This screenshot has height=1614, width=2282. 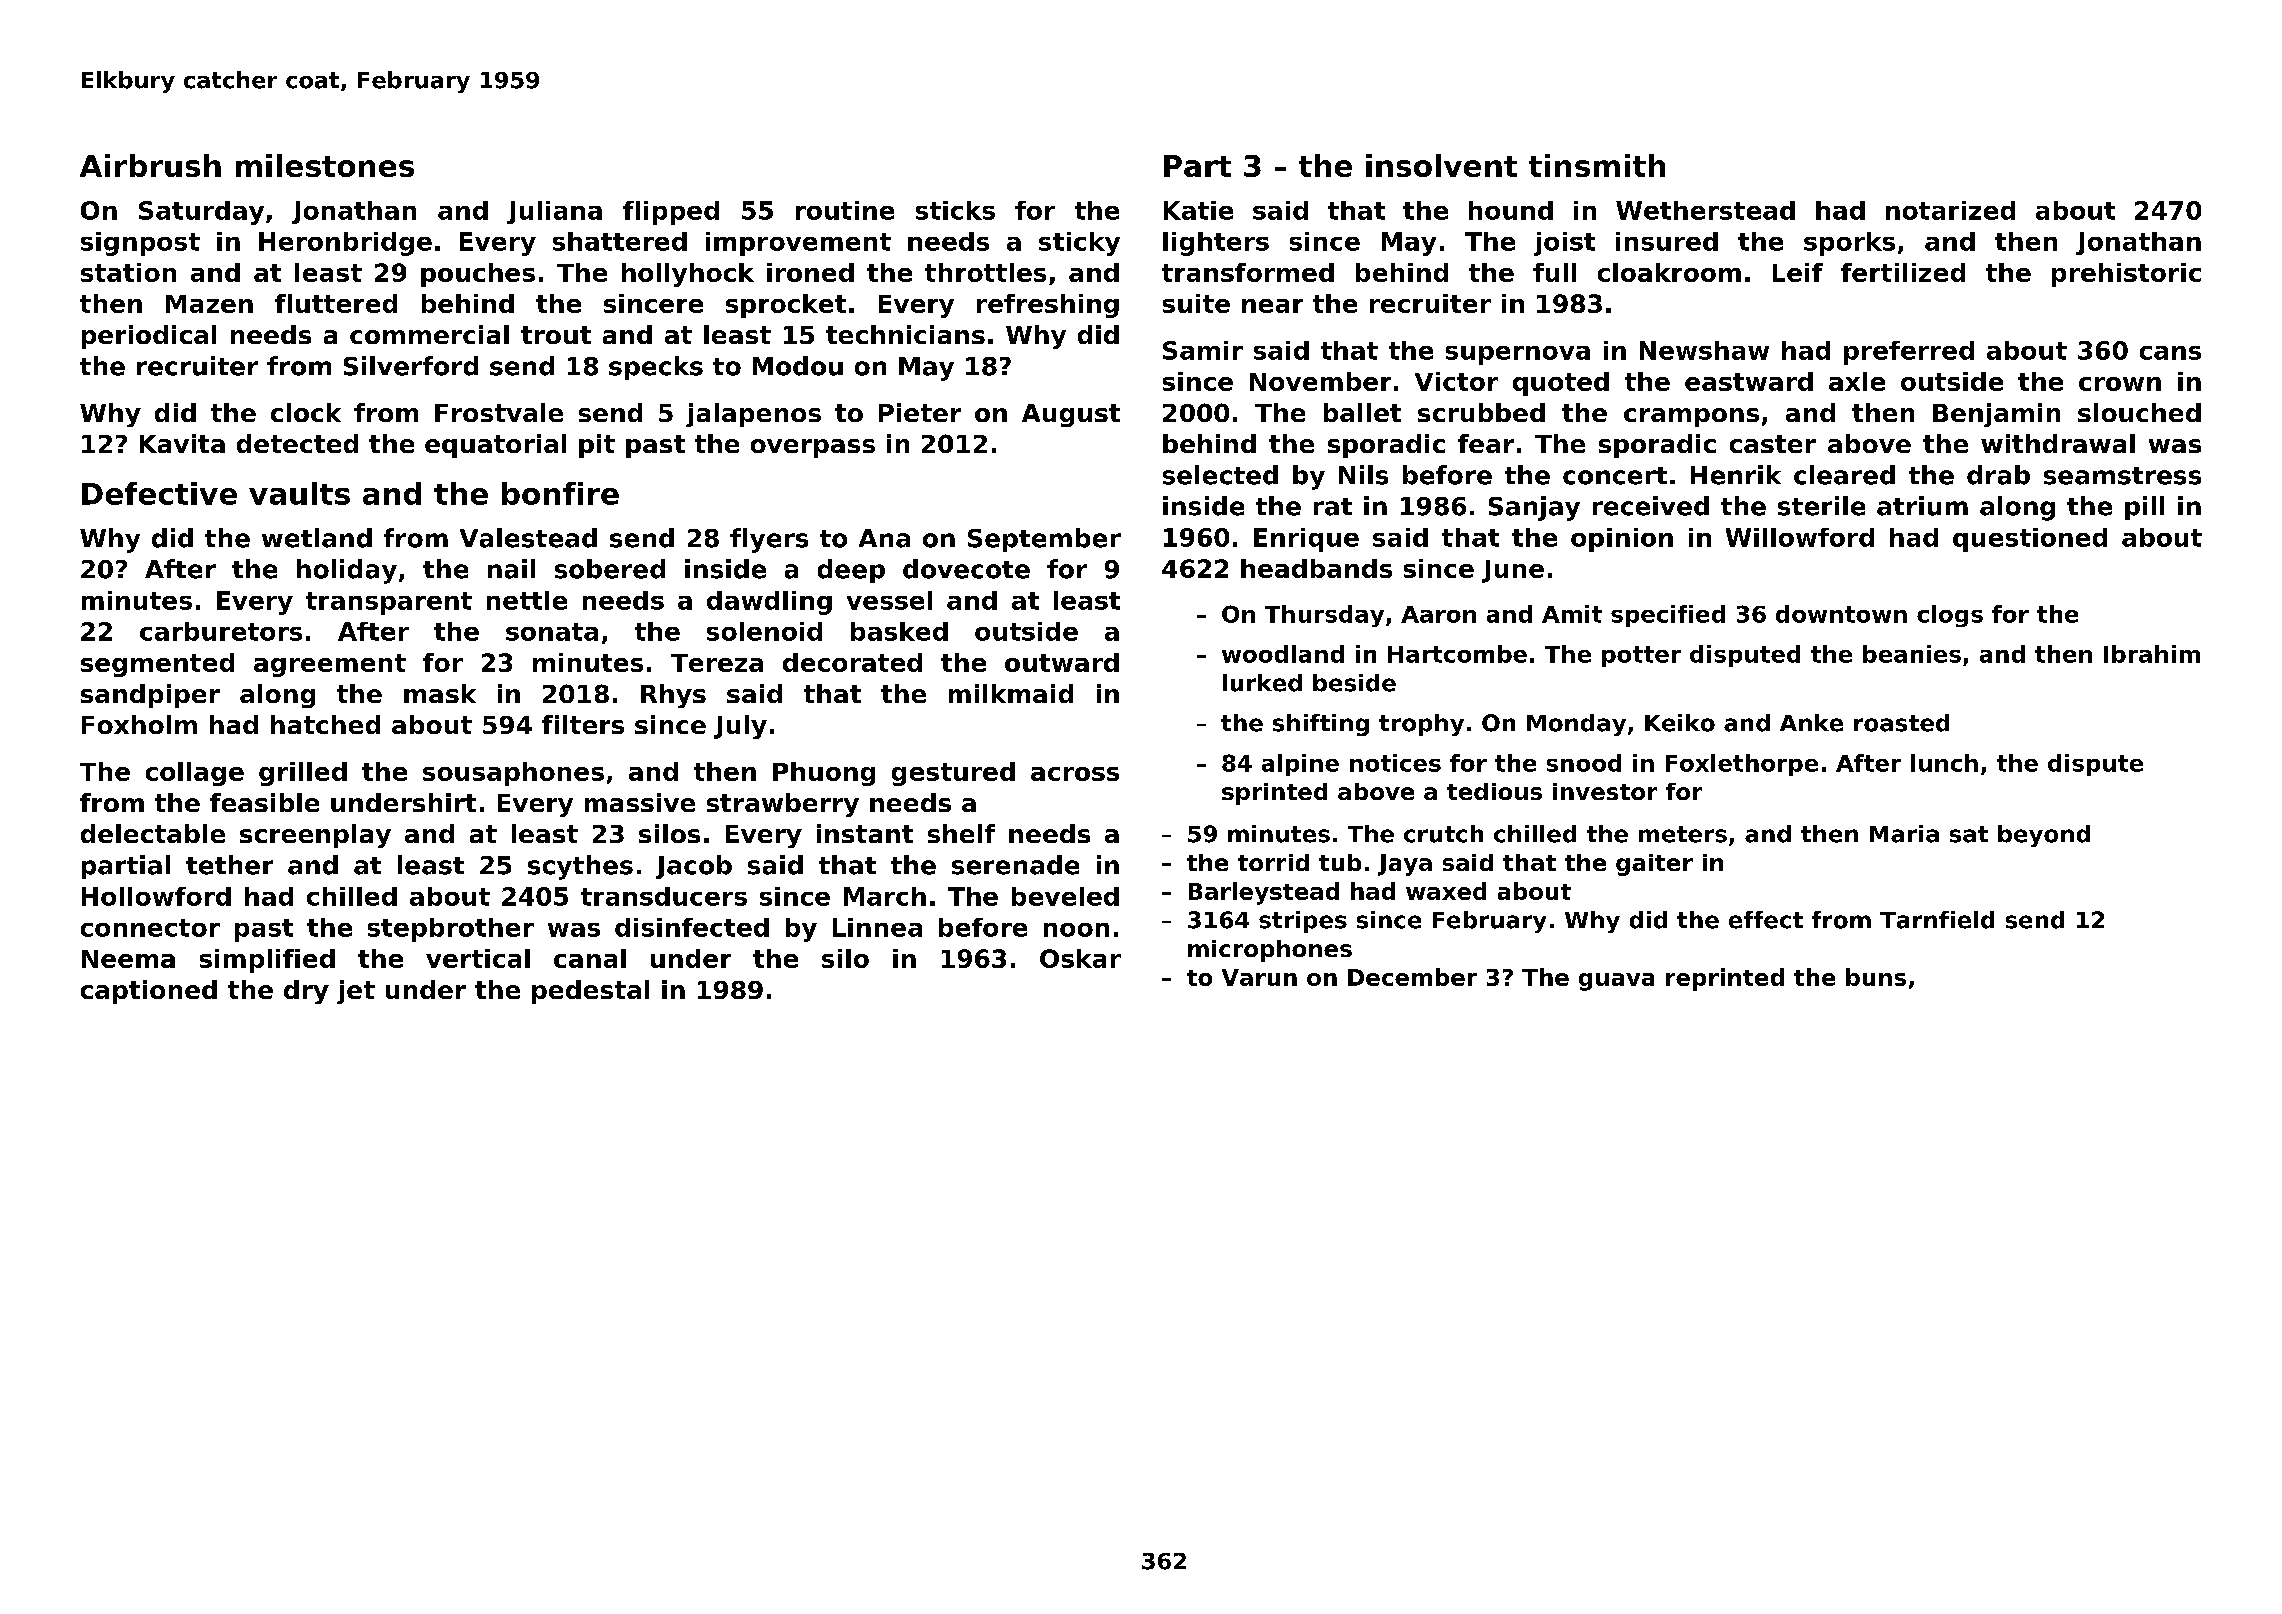 What do you see at coordinates (306, 412) in the screenshot?
I see `clock` at bounding box center [306, 412].
